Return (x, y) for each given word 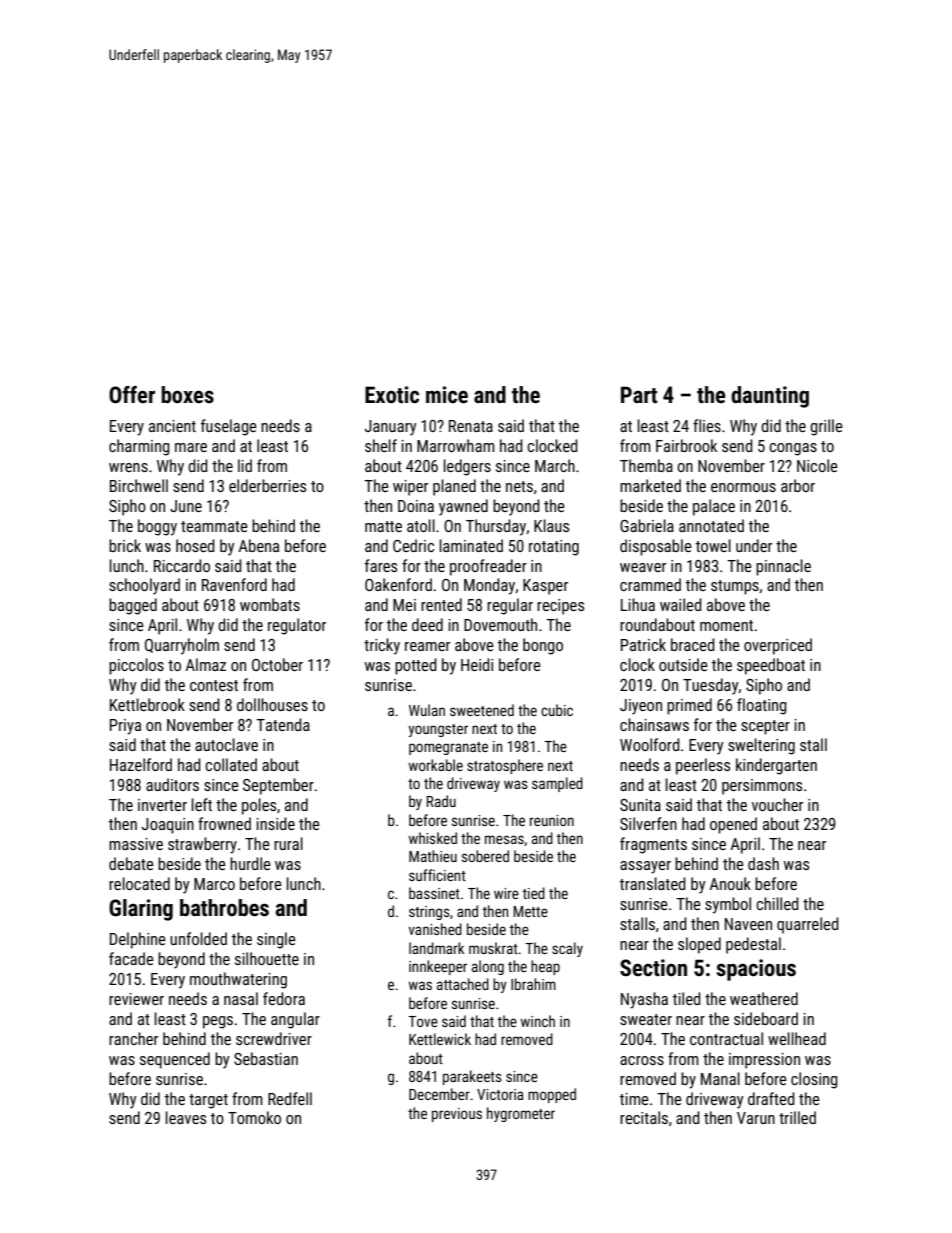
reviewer (136, 999)
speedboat (771, 666)
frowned (224, 823)
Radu (441, 801)
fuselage (229, 427)
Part (639, 395)
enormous (743, 487)
